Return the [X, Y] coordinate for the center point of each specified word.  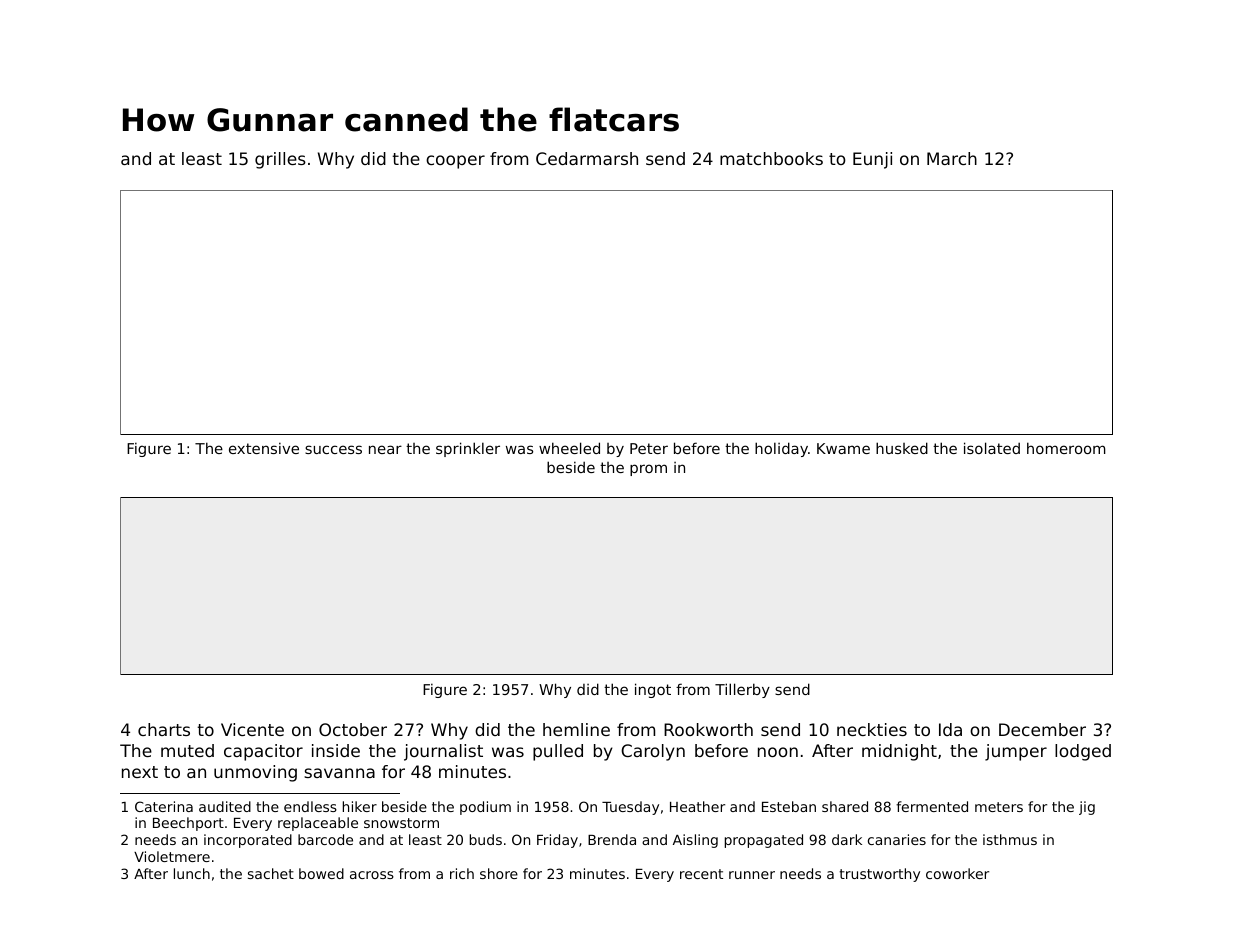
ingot [653, 690]
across [372, 875]
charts [164, 729]
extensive [264, 448]
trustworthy [879, 875]
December [1042, 729]
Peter [649, 448]
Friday [557, 841]
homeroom [1066, 448]
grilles [280, 160]
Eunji [872, 160]
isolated [992, 448]
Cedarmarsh [587, 158]
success [333, 449]
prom [648, 470]
